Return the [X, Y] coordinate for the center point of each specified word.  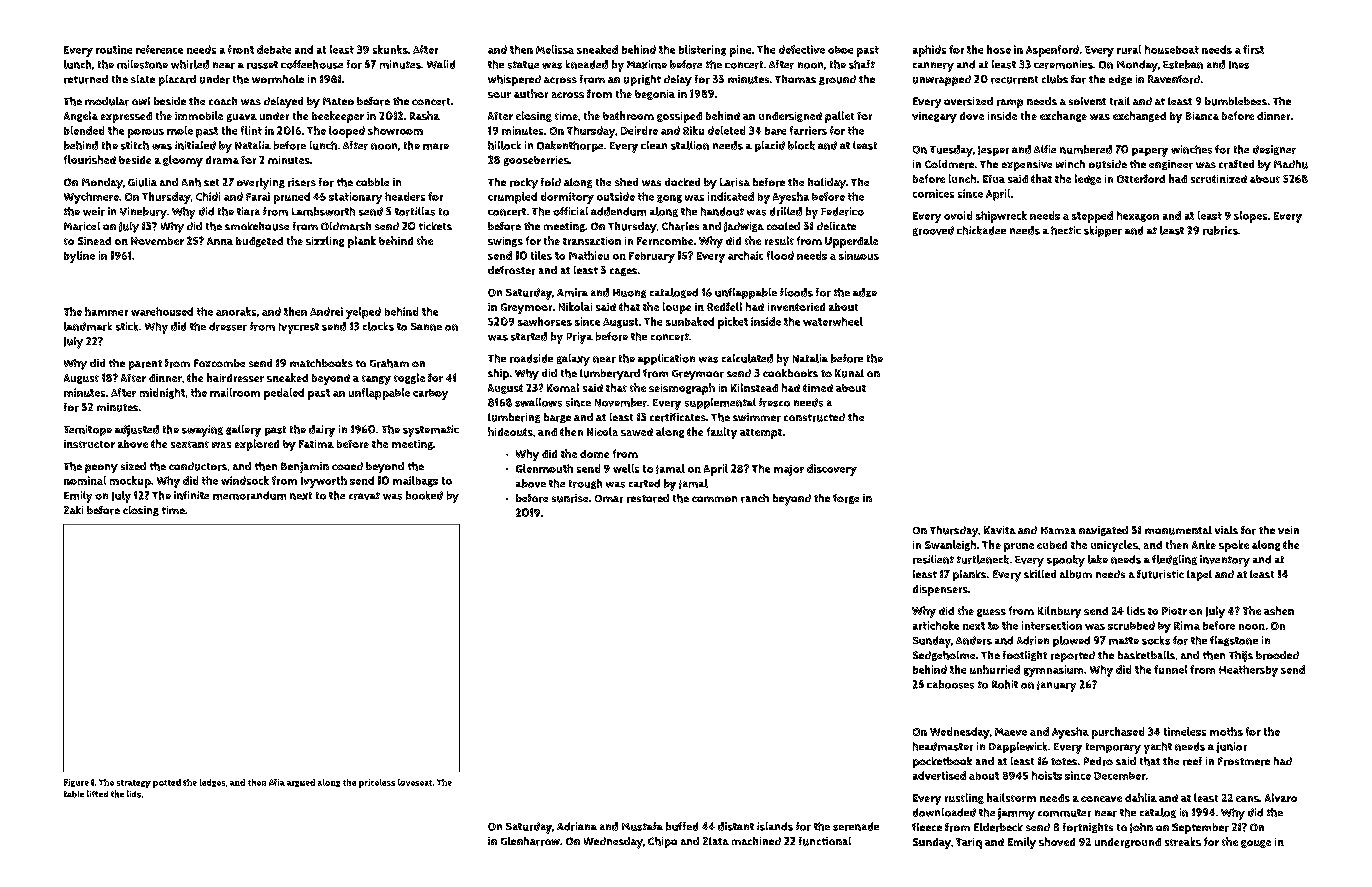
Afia [277, 782]
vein [1288, 530]
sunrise [570, 498]
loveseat [415, 782]
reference [159, 49]
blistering [702, 50]
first [1253, 49]
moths [1226, 731]
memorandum [249, 495]
